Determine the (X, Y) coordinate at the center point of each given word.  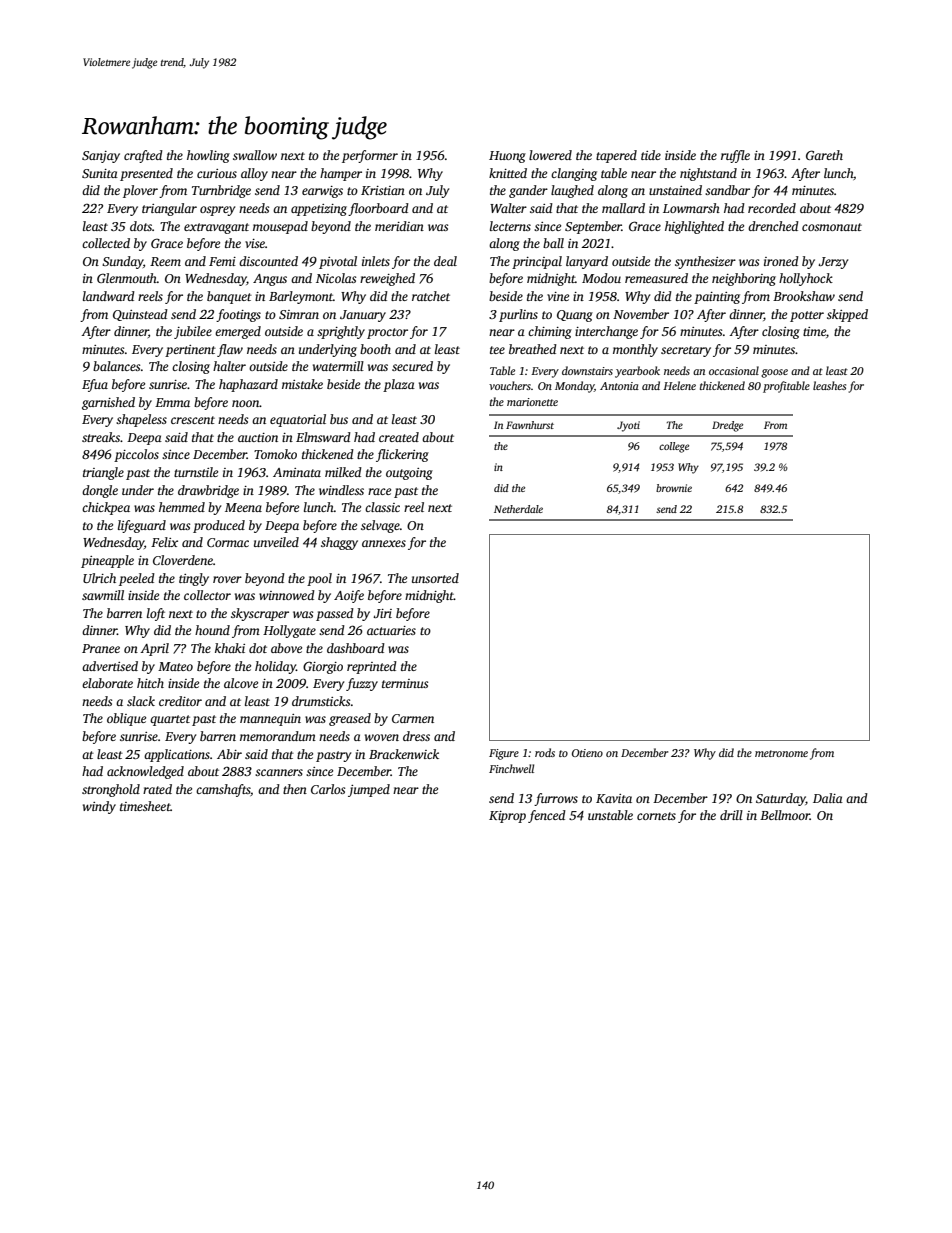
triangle (103, 473)
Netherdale (518, 509)
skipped (847, 315)
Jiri (382, 613)
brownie (674, 488)
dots (141, 226)
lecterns (510, 226)
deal (445, 261)
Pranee (101, 648)
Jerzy (833, 263)
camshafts (223, 790)
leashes (829, 385)
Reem (165, 261)
